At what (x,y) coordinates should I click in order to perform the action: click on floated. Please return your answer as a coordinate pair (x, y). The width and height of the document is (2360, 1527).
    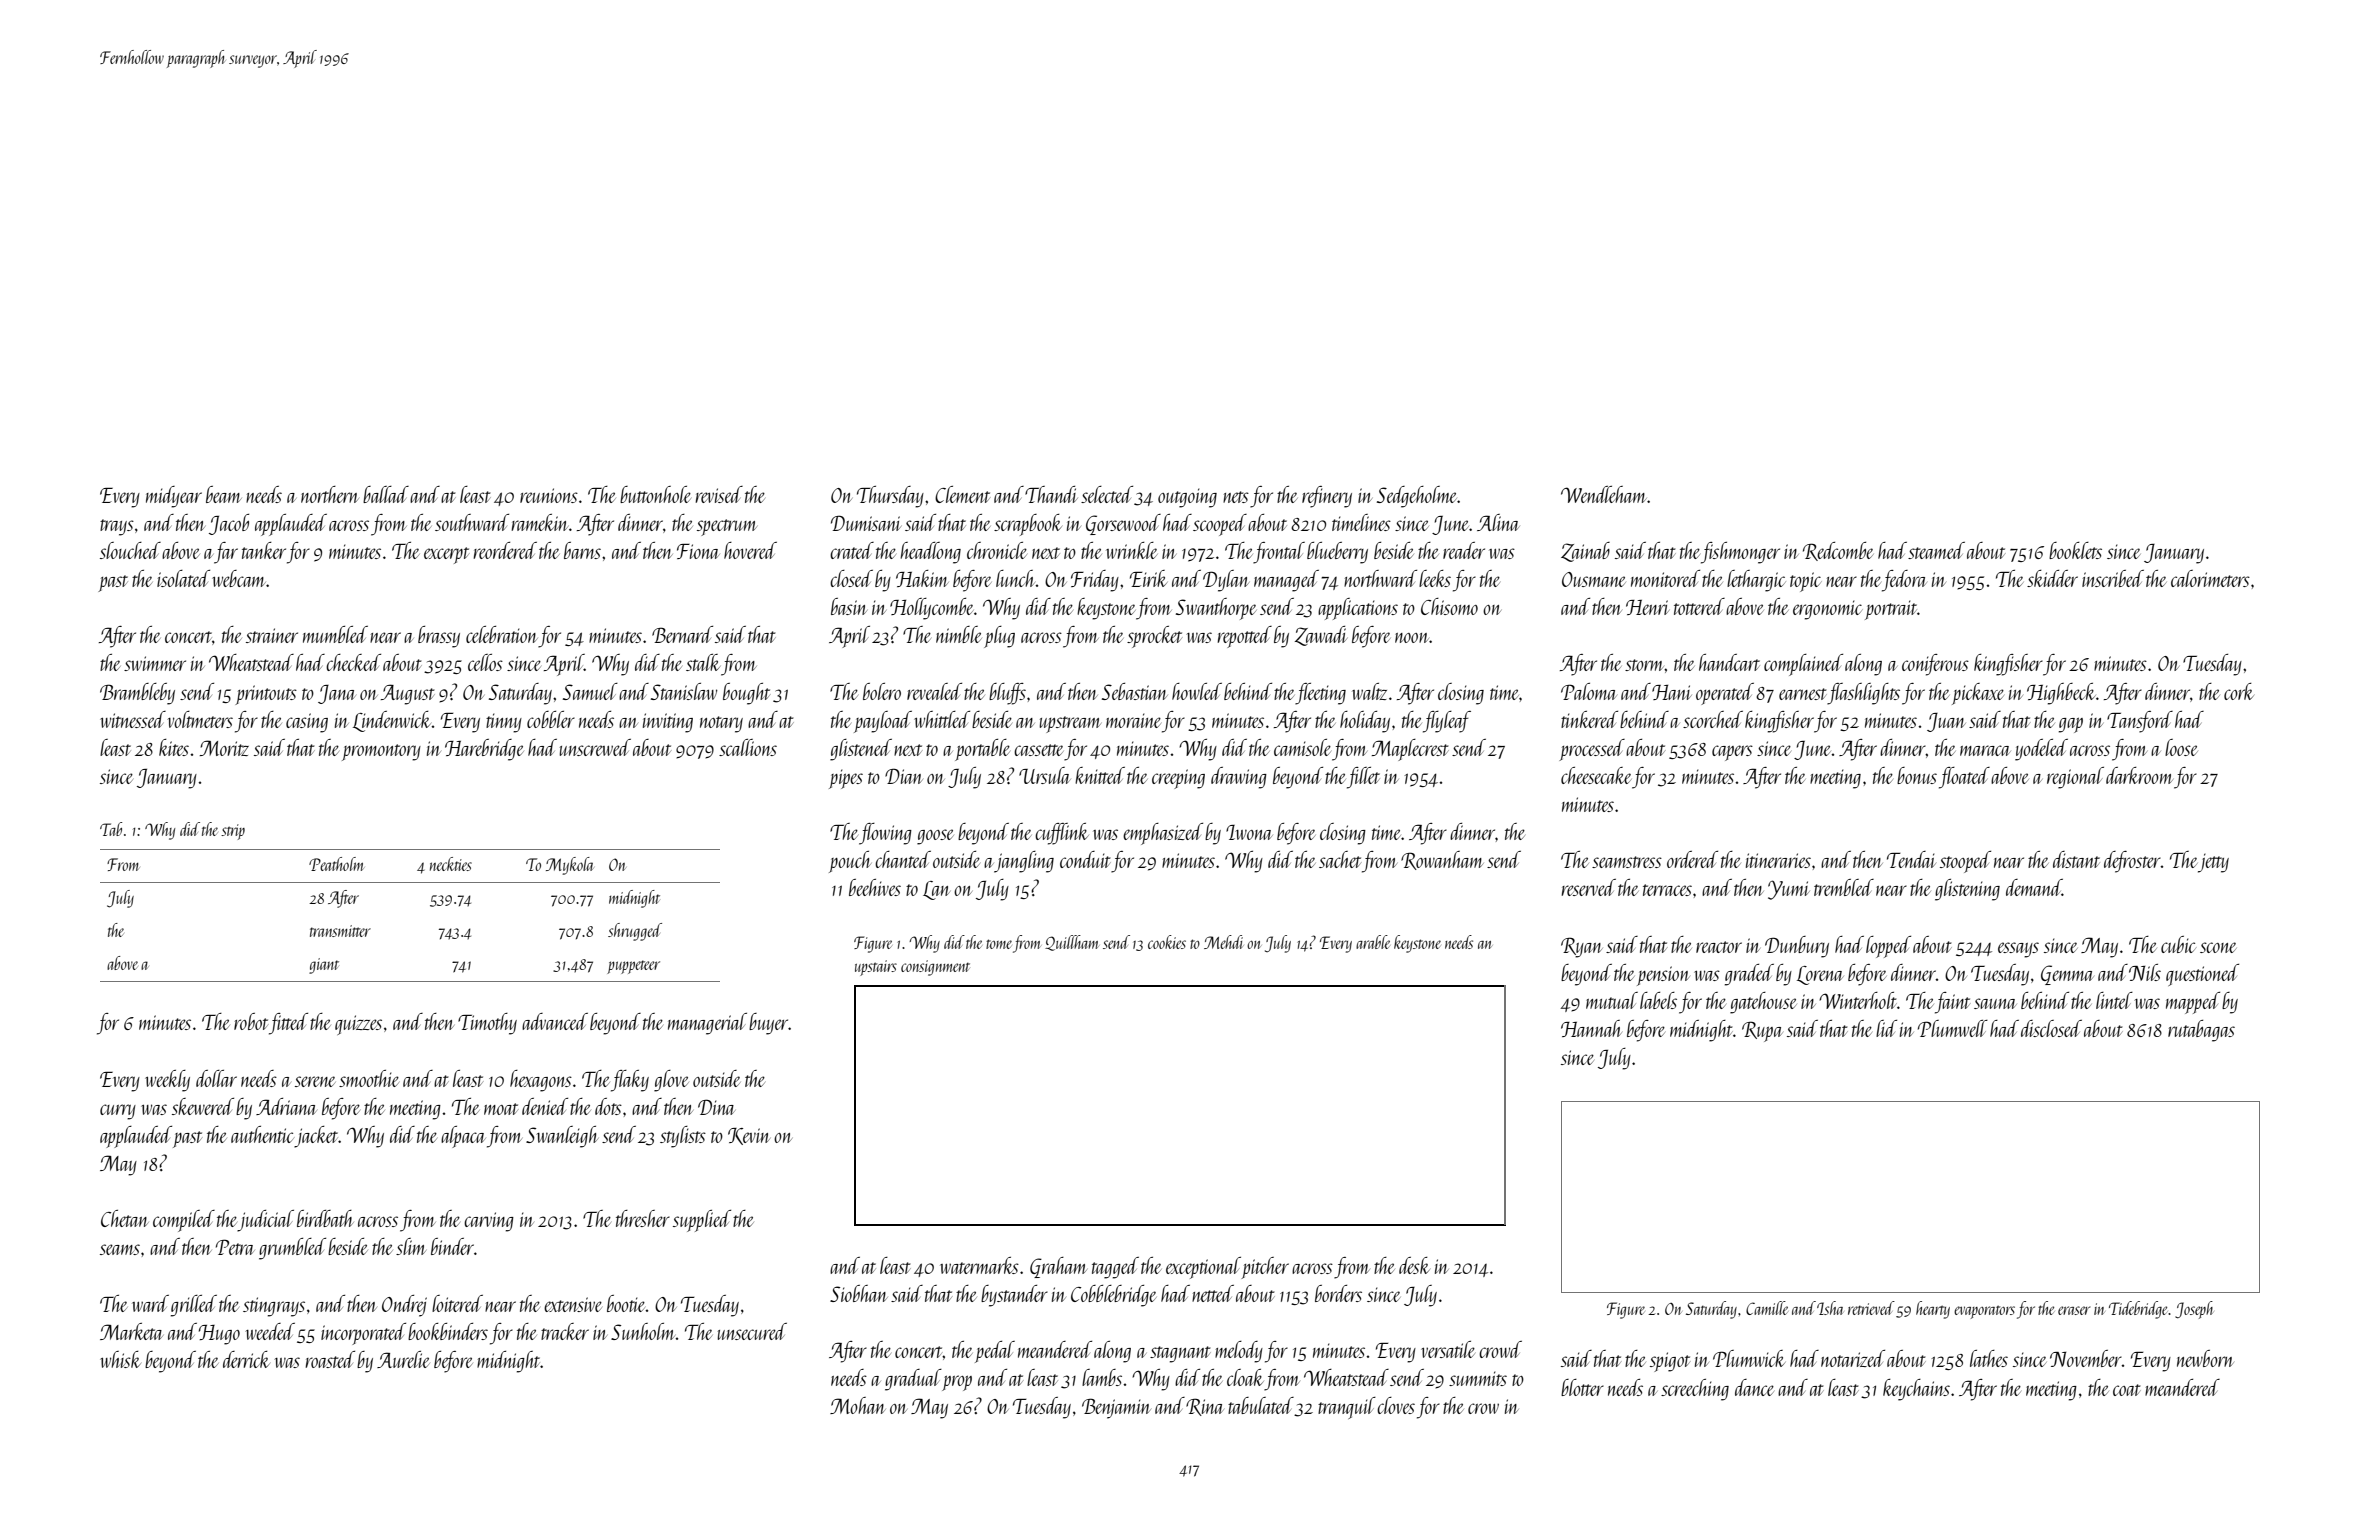
    Looking at the image, I should click on (1964, 778).
